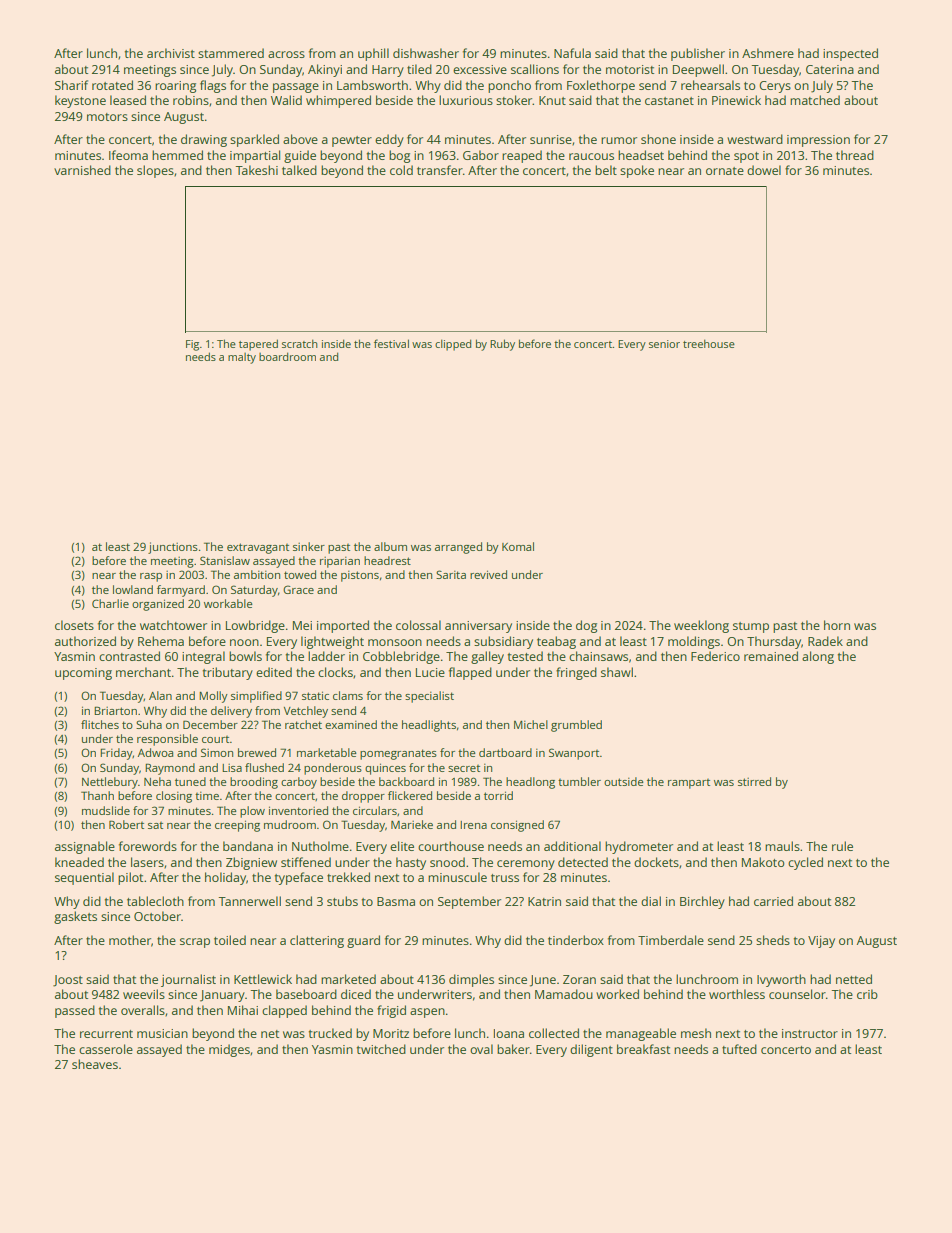 This screenshot has height=1233, width=952. I want to click on uphill, so click(373, 54).
